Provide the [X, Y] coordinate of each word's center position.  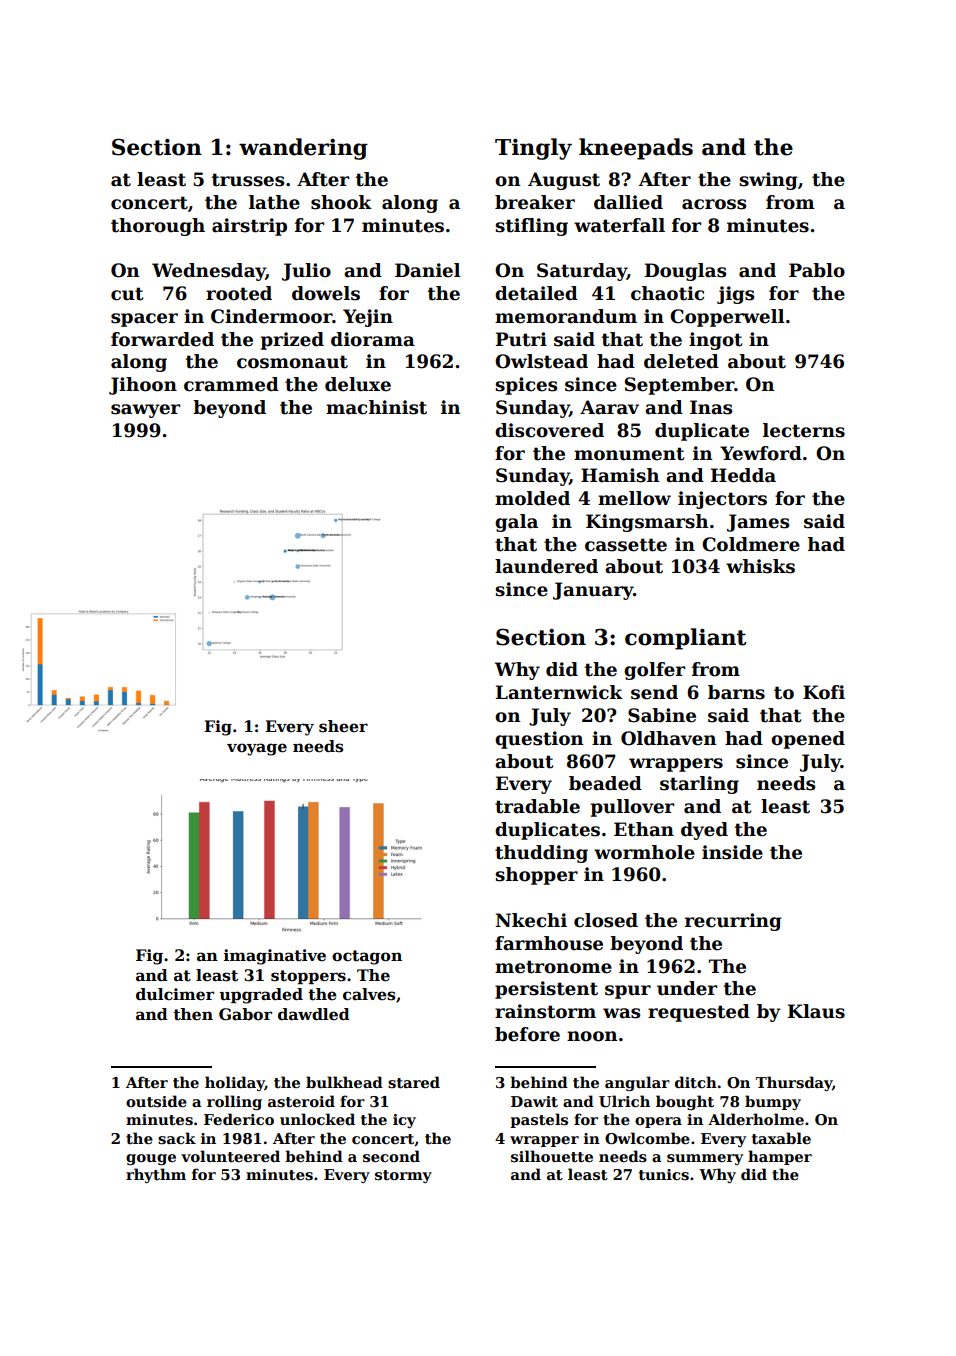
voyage [257, 749]
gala [516, 523]
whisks [760, 566]
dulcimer [175, 994]
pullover [632, 808]
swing [768, 181]
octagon [367, 957]
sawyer [145, 411]
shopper [536, 876]
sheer [343, 726]
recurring [733, 922]
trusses [248, 180]
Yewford [761, 453]
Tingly [533, 149]
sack [177, 1138]
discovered [549, 430]
